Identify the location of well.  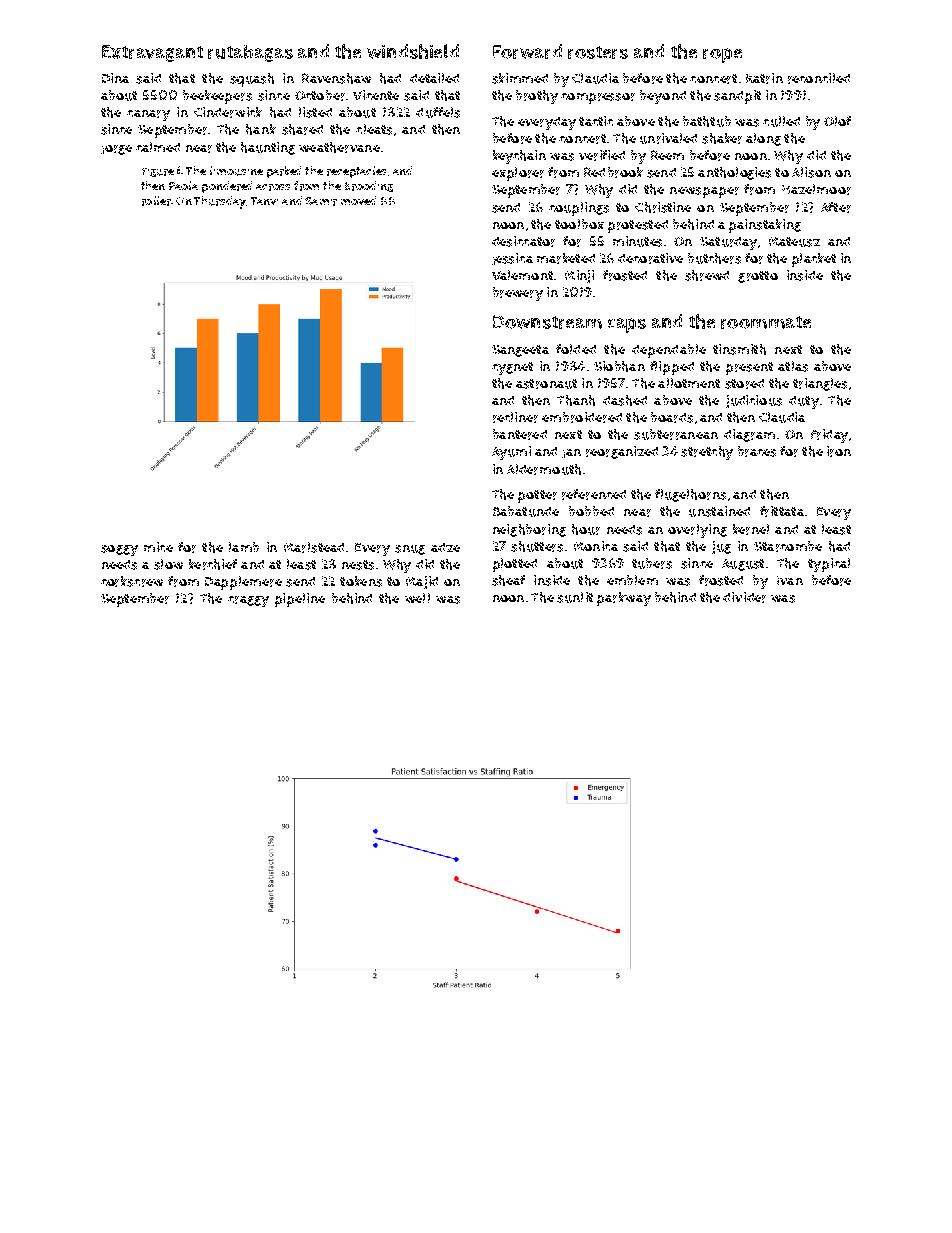
(417, 598).
